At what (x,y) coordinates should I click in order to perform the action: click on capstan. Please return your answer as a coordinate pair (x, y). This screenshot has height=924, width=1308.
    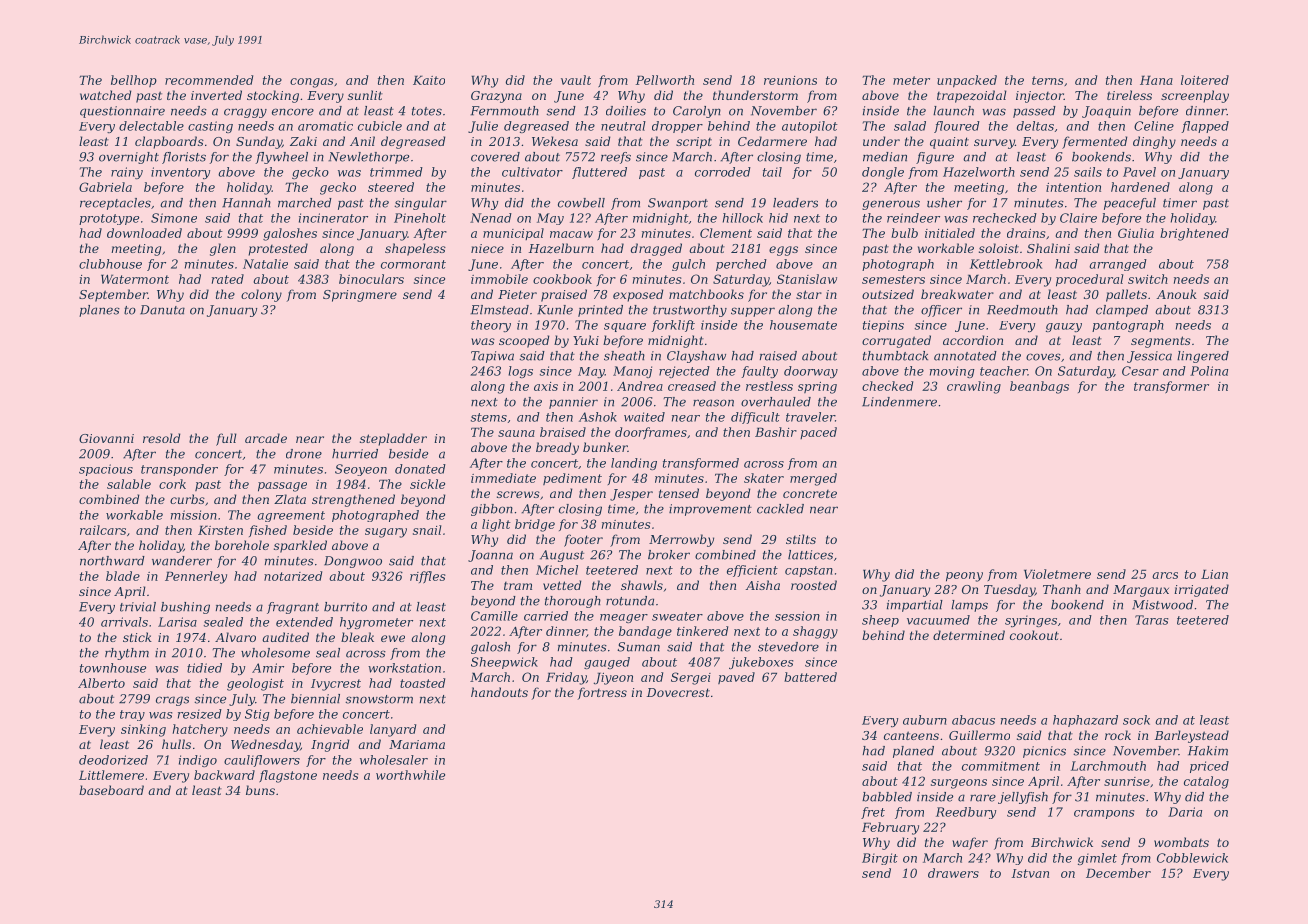
    Looking at the image, I should click on (809, 571).
